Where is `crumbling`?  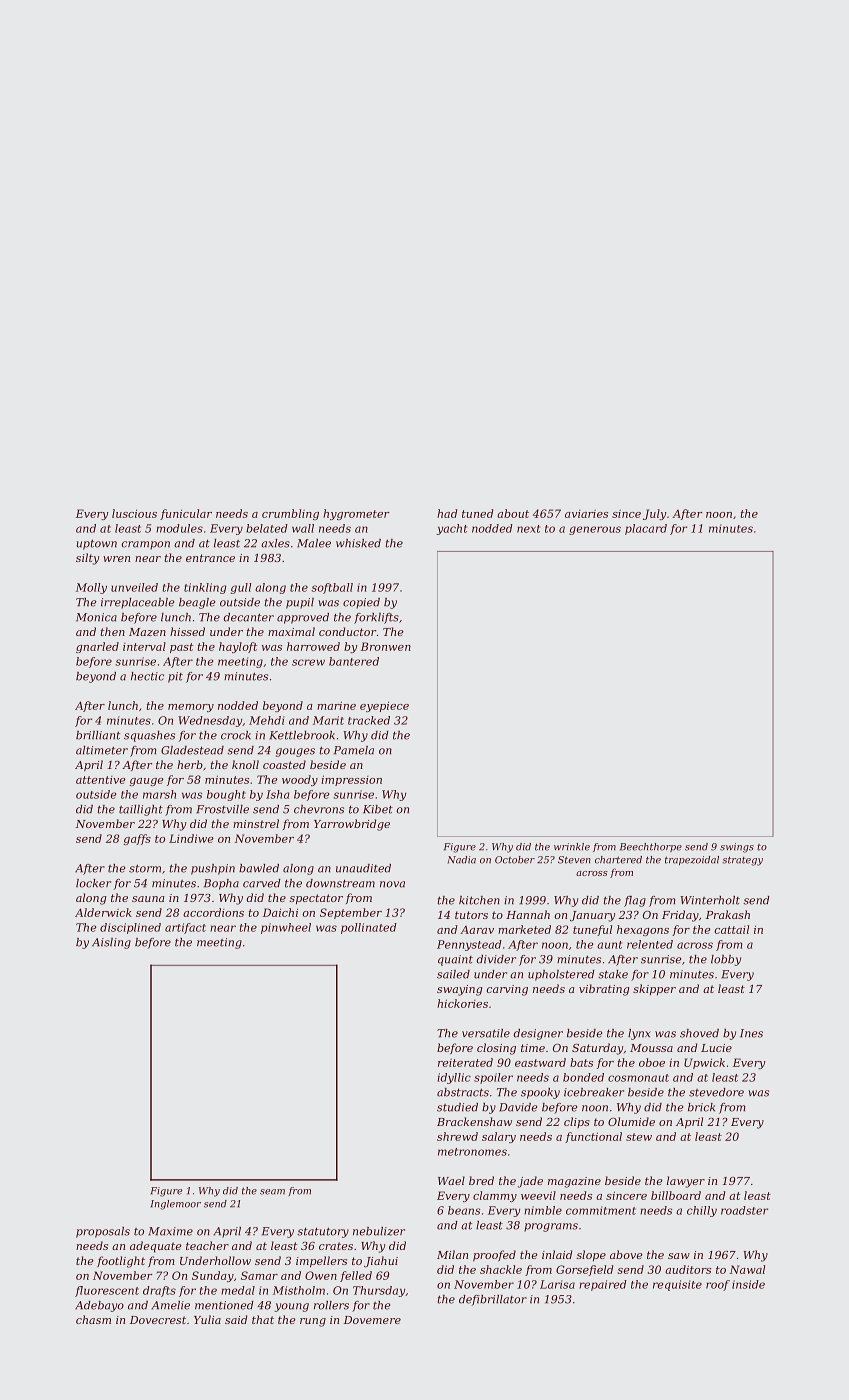 crumbling is located at coordinates (290, 514).
